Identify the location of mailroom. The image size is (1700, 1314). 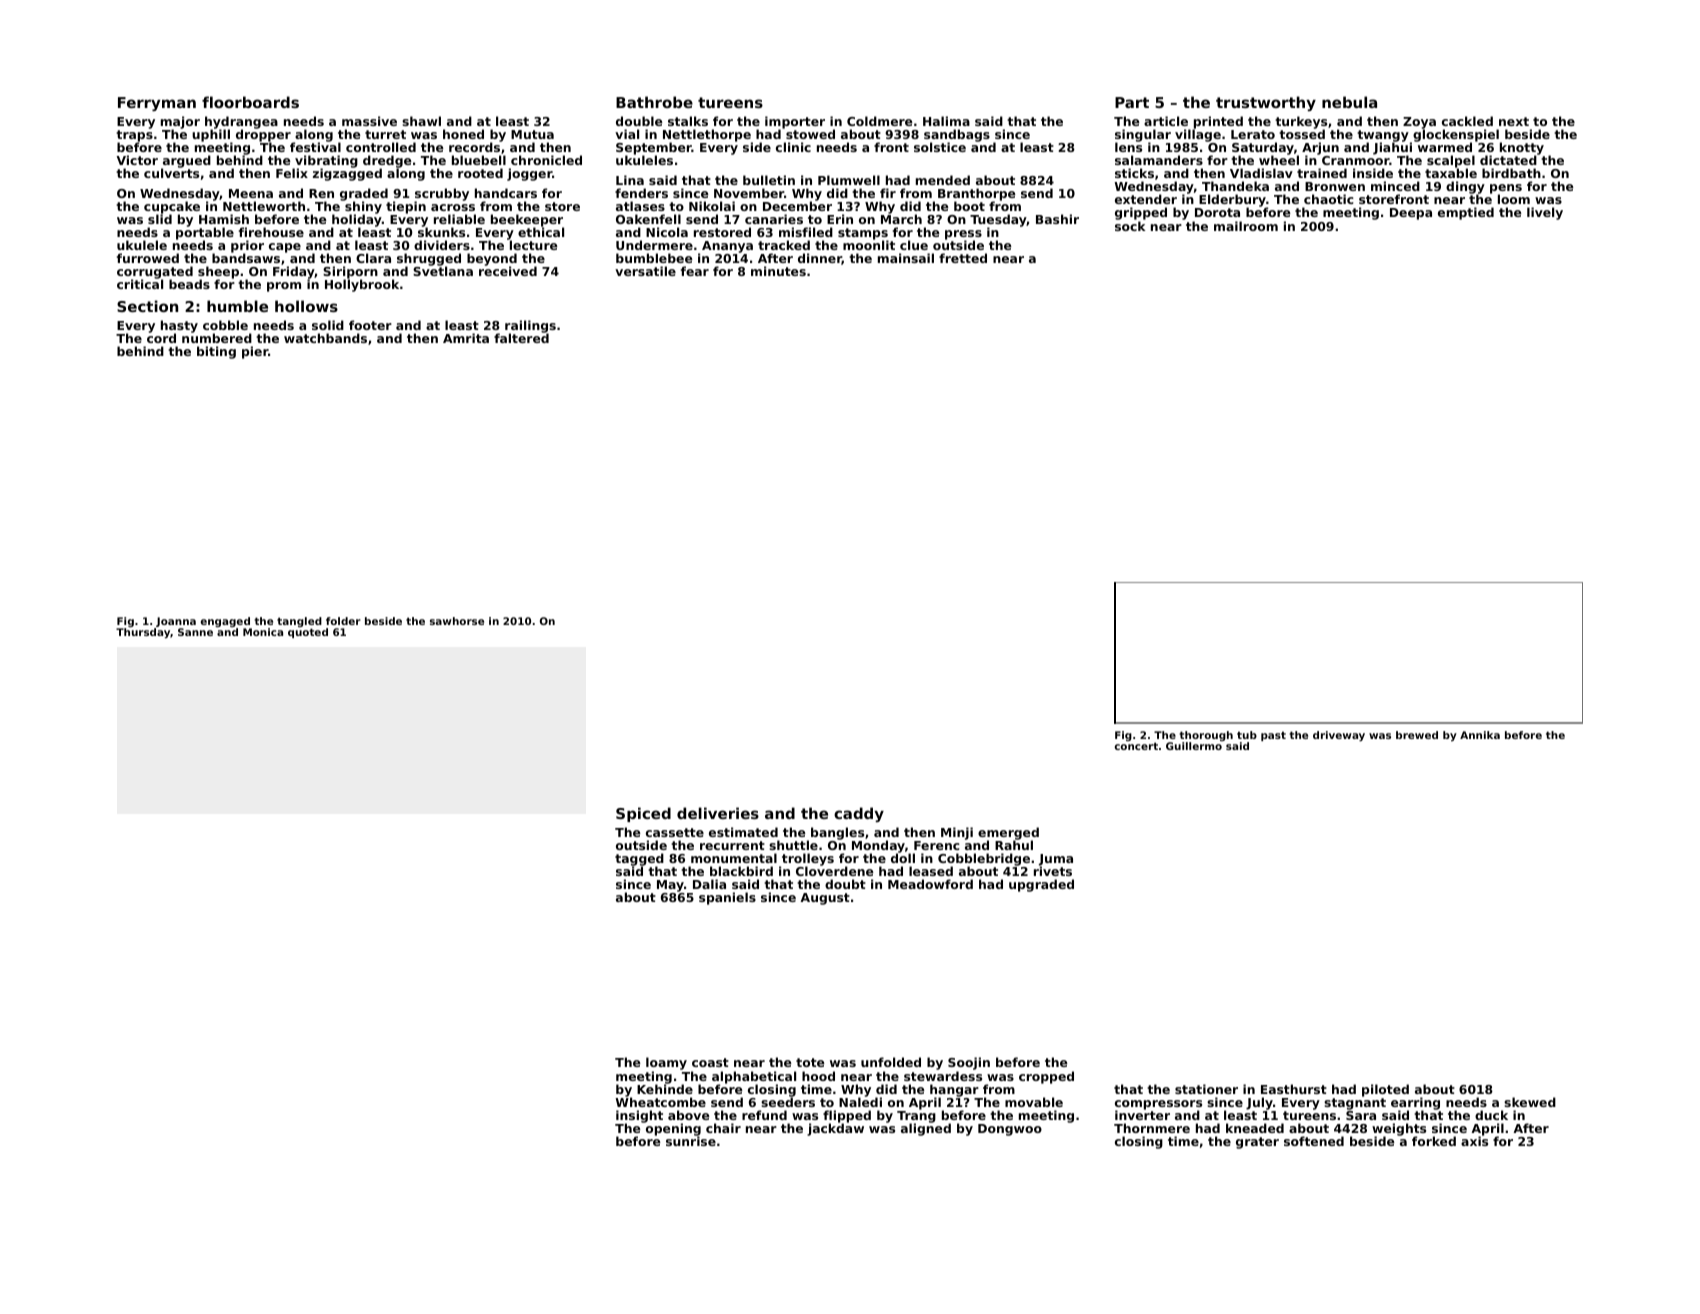
(1246, 226).
